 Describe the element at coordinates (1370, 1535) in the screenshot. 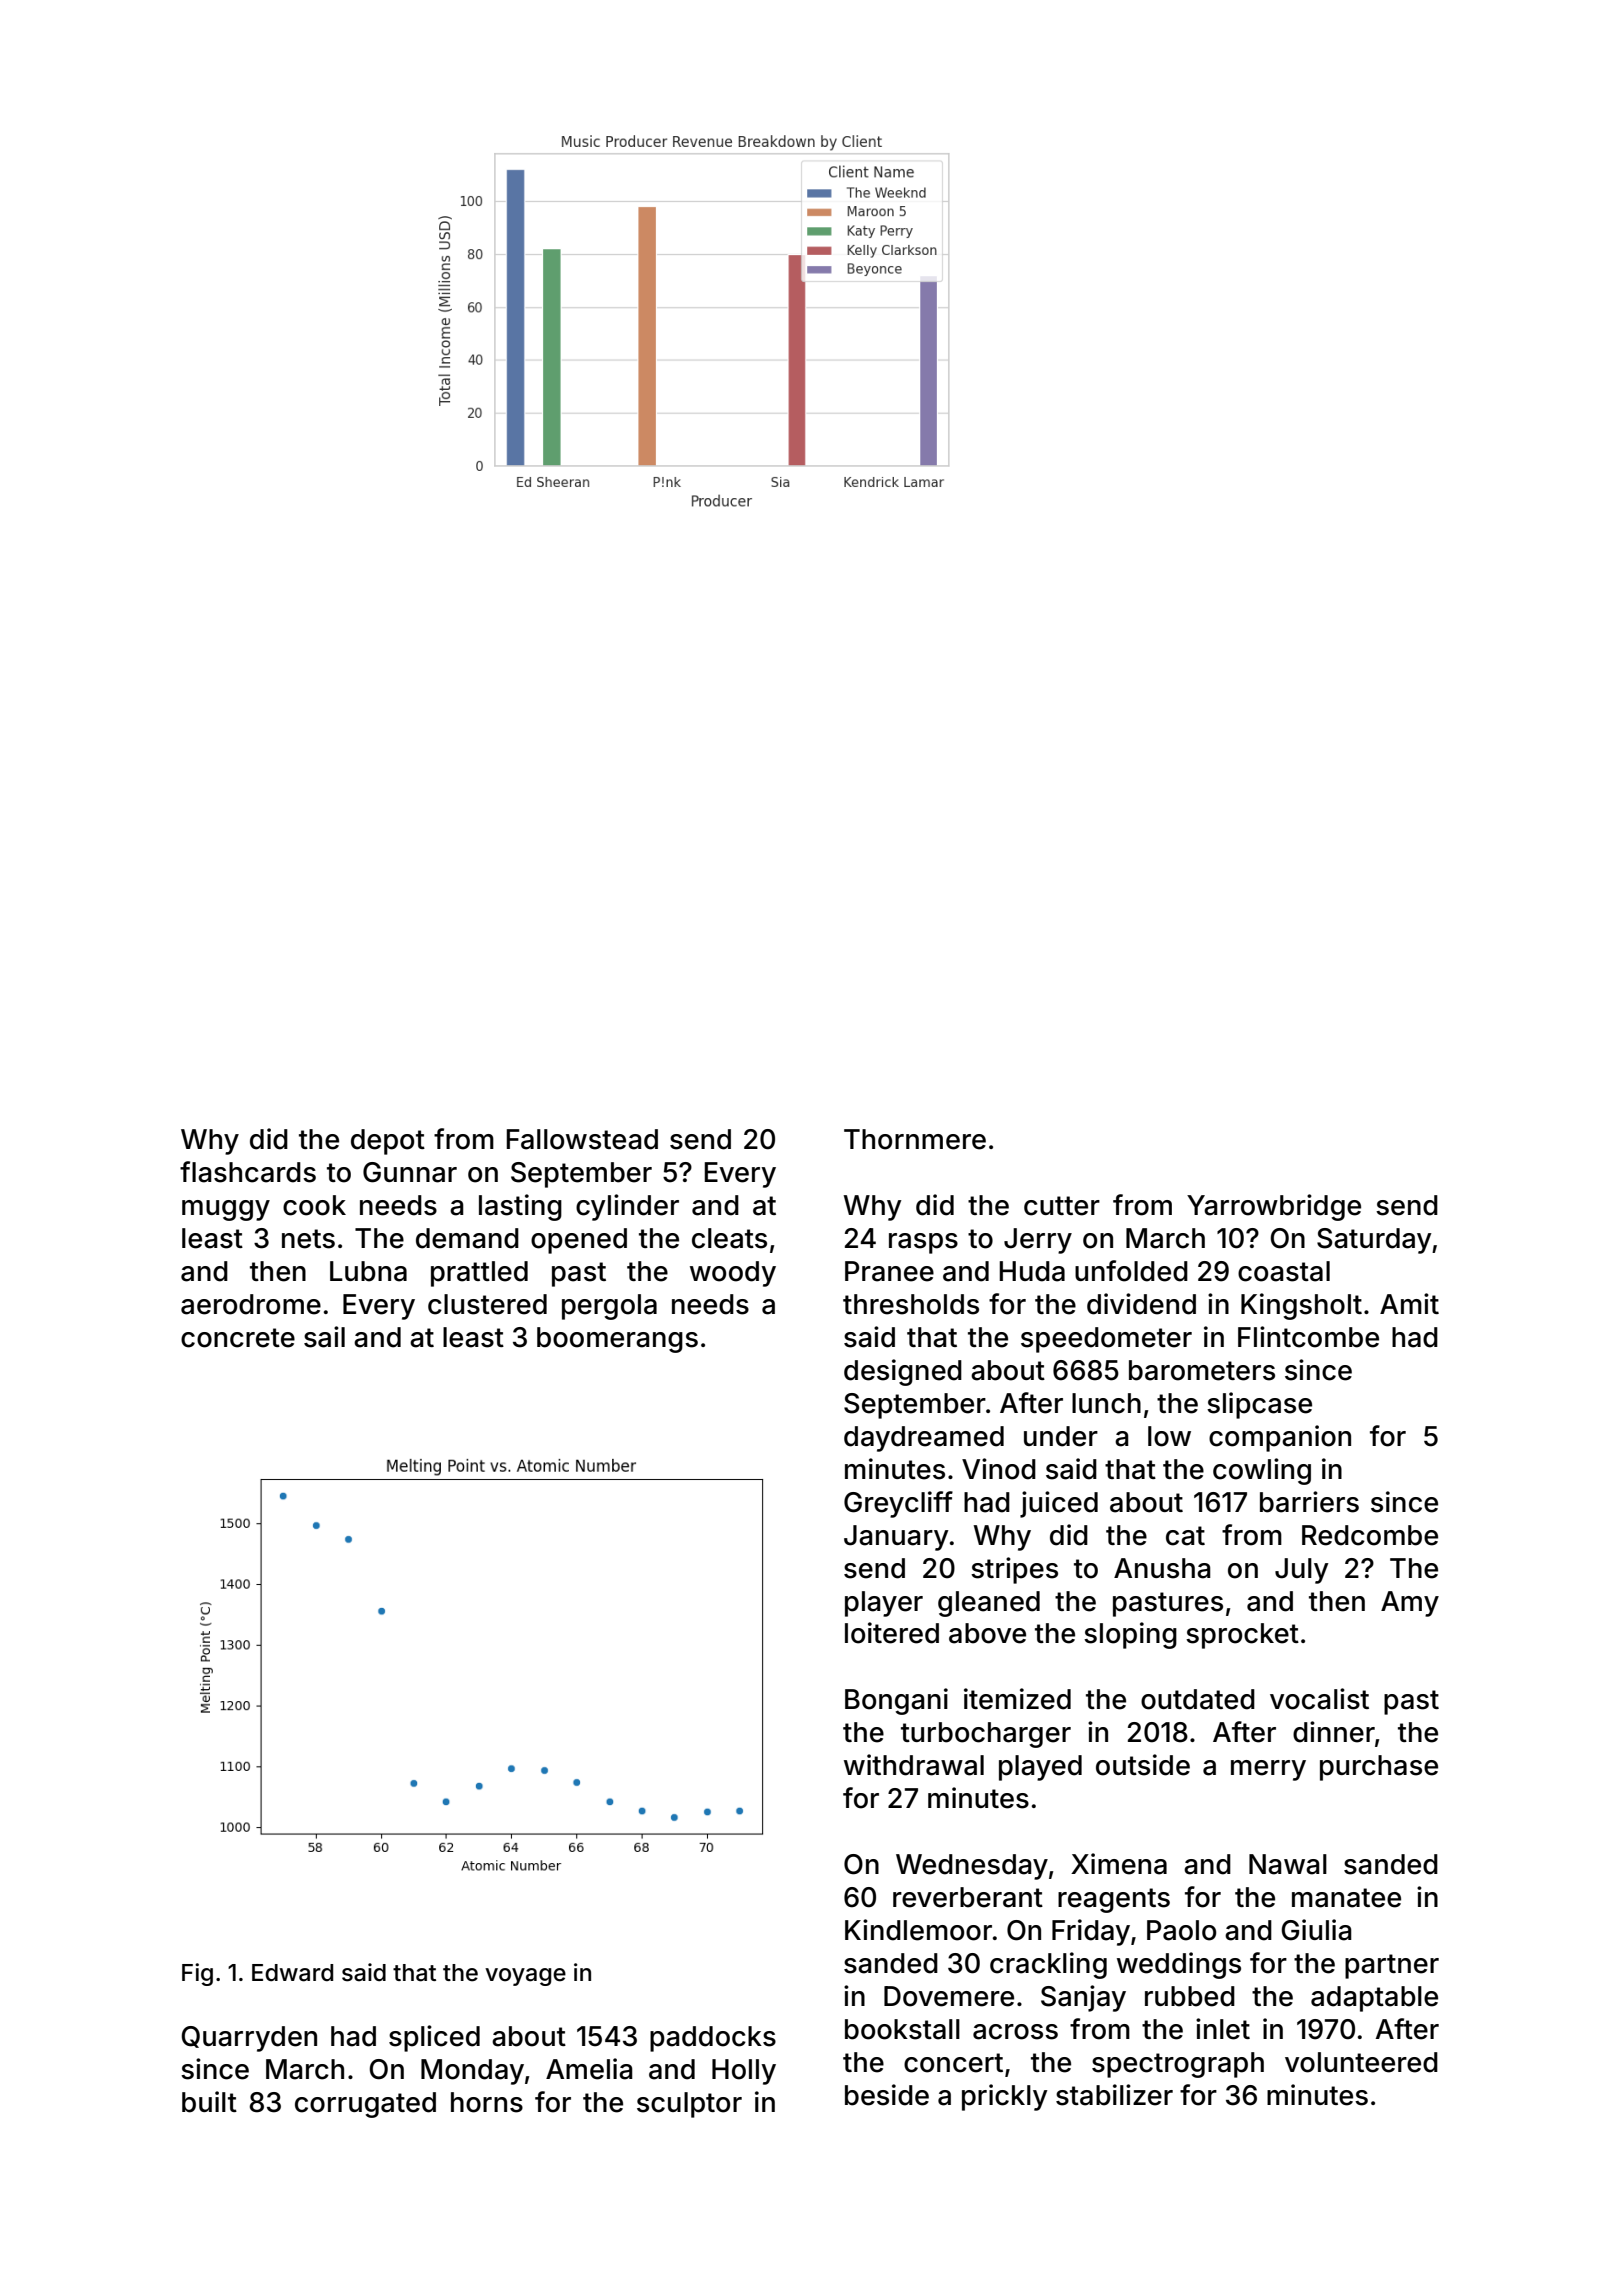

I see `Redcombe` at that location.
